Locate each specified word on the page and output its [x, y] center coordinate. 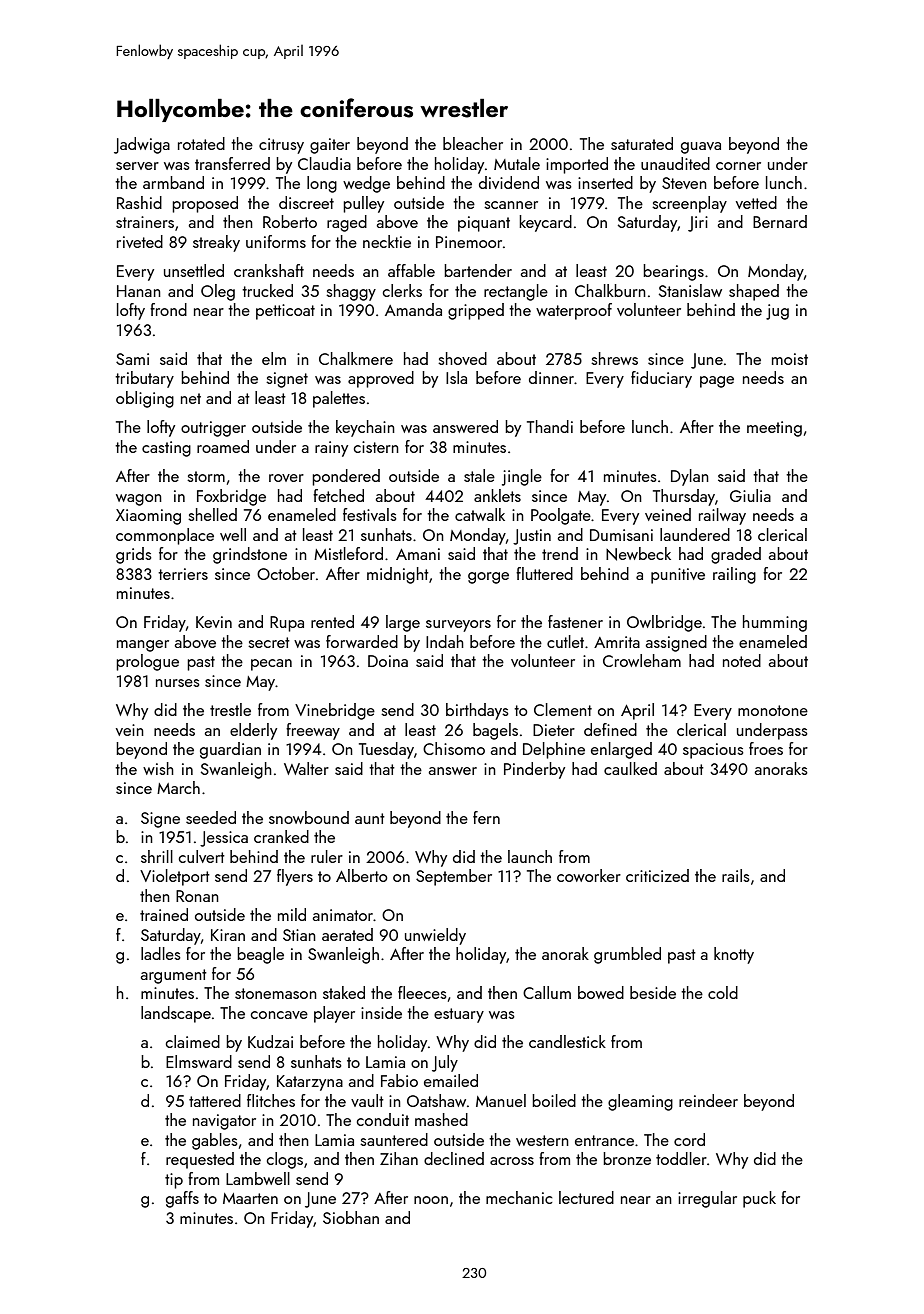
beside [653, 992]
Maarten [250, 1198]
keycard [545, 223]
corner [738, 166]
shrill [157, 856]
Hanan [139, 291]
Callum [547, 992]
